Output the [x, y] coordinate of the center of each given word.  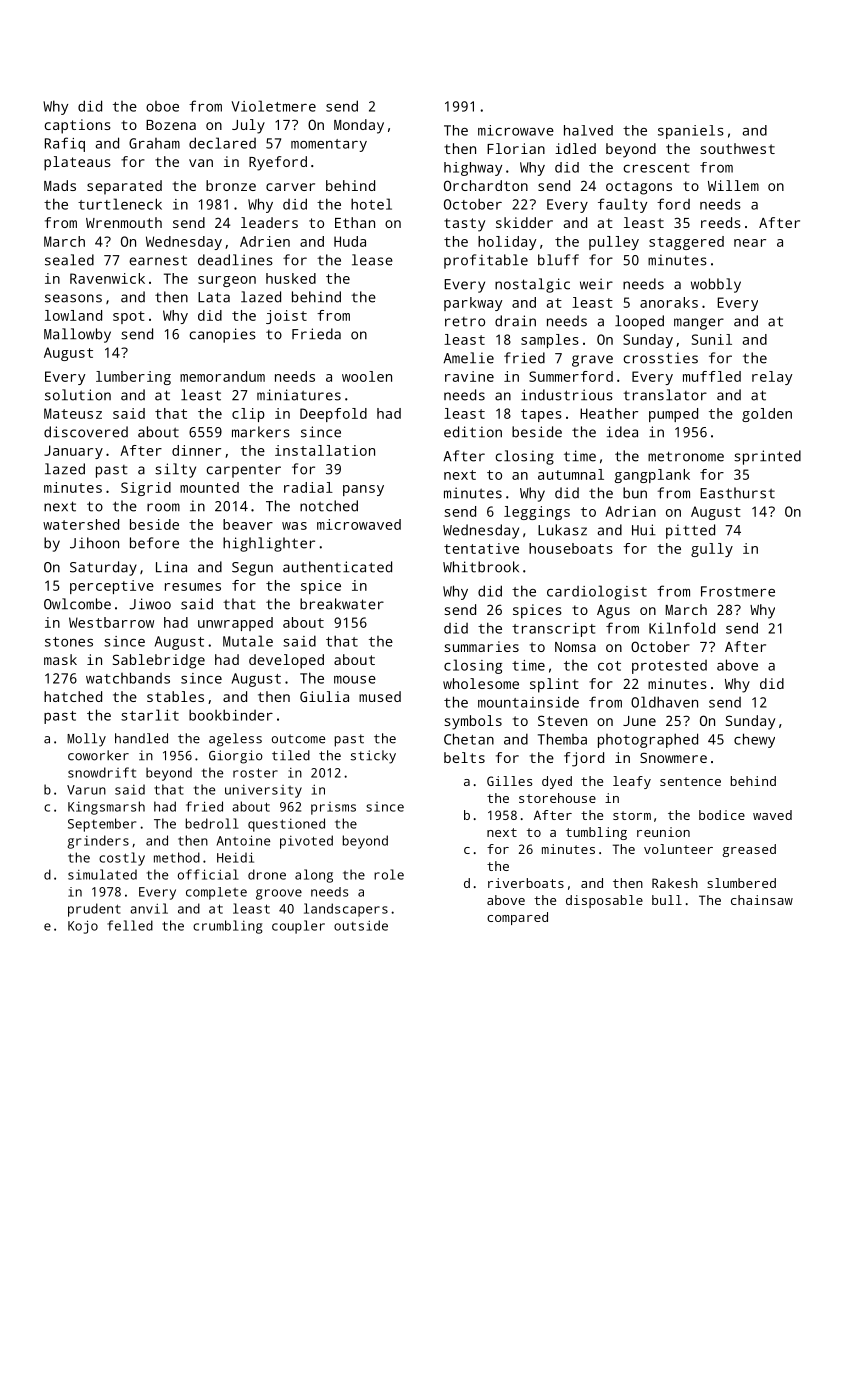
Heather [609, 413]
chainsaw [762, 900]
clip [248, 415]
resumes [193, 587]
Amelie [468, 358]
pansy [363, 490]
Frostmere [738, 591]
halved [588, 130]
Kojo [83, 927]
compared [517, 918]
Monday [359, 126]
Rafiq [65, 144]
